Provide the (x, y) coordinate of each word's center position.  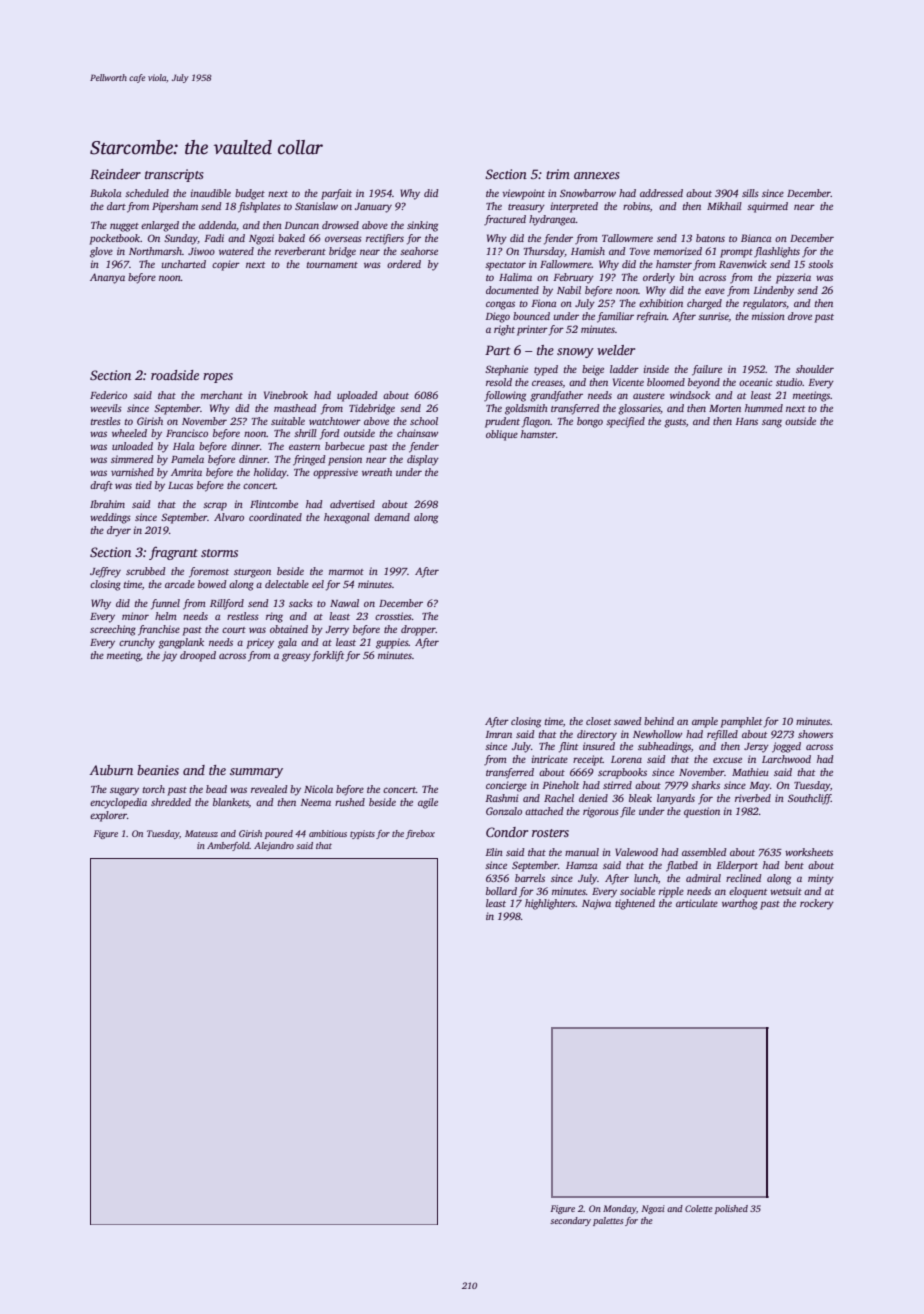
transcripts (174, 175)
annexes (597, 175)
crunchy (137, 643)
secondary (570, 1221)
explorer (108, 816)
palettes (608, 1221)
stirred (617, 785)
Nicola (318, 789)
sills (750, 193)
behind (659, 721)
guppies (392, 643)
